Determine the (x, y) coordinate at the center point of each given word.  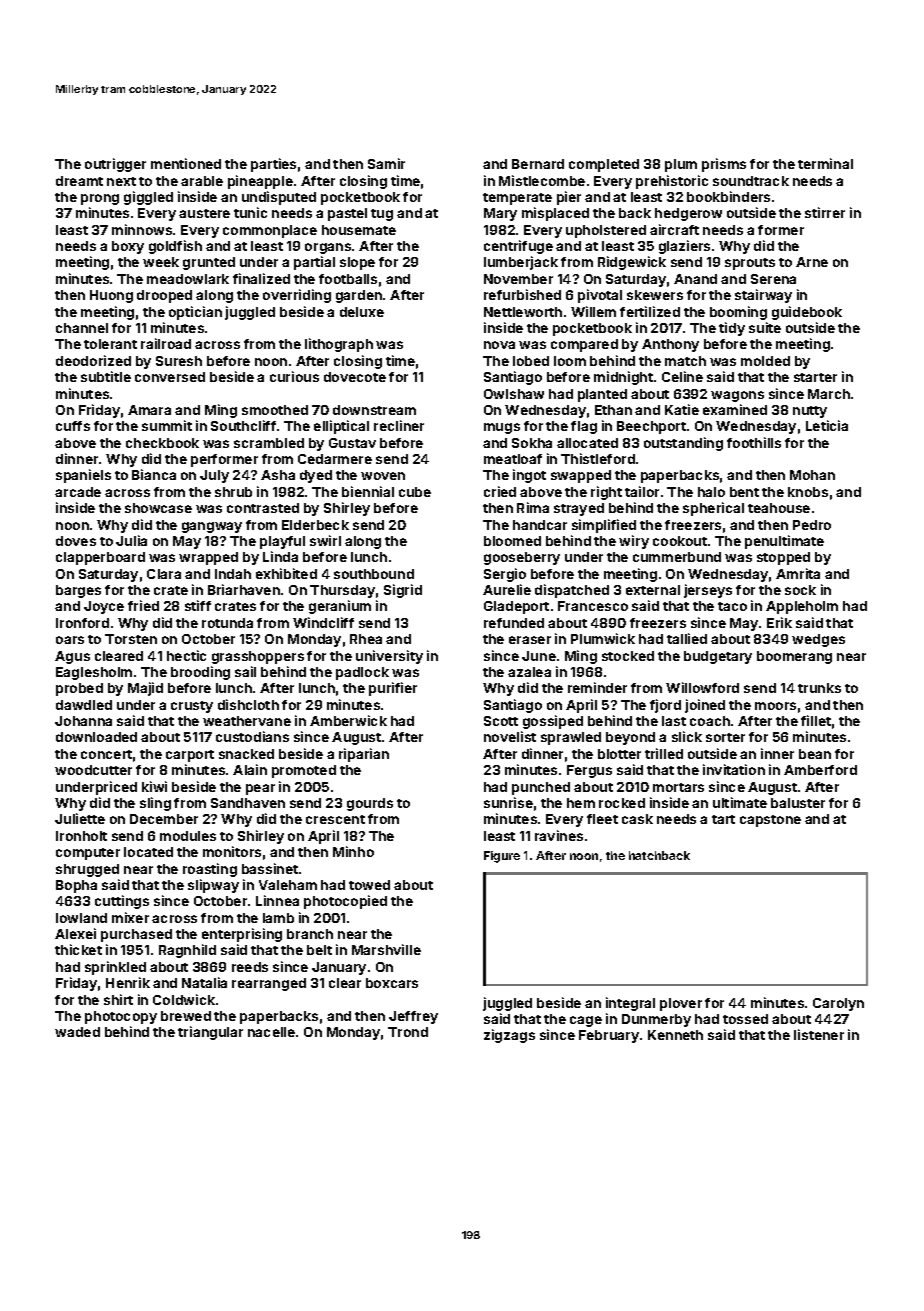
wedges (818, 640)
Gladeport (516, 607)
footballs (348, 279)
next (121, 181)
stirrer (825, 212)
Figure (502, 857)
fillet (816, 720)
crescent (335, 819)
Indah (233, 574)
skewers (655, 295)
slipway (213, 886)
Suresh (179, 361)
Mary (500, 214)
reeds (250, 967)
